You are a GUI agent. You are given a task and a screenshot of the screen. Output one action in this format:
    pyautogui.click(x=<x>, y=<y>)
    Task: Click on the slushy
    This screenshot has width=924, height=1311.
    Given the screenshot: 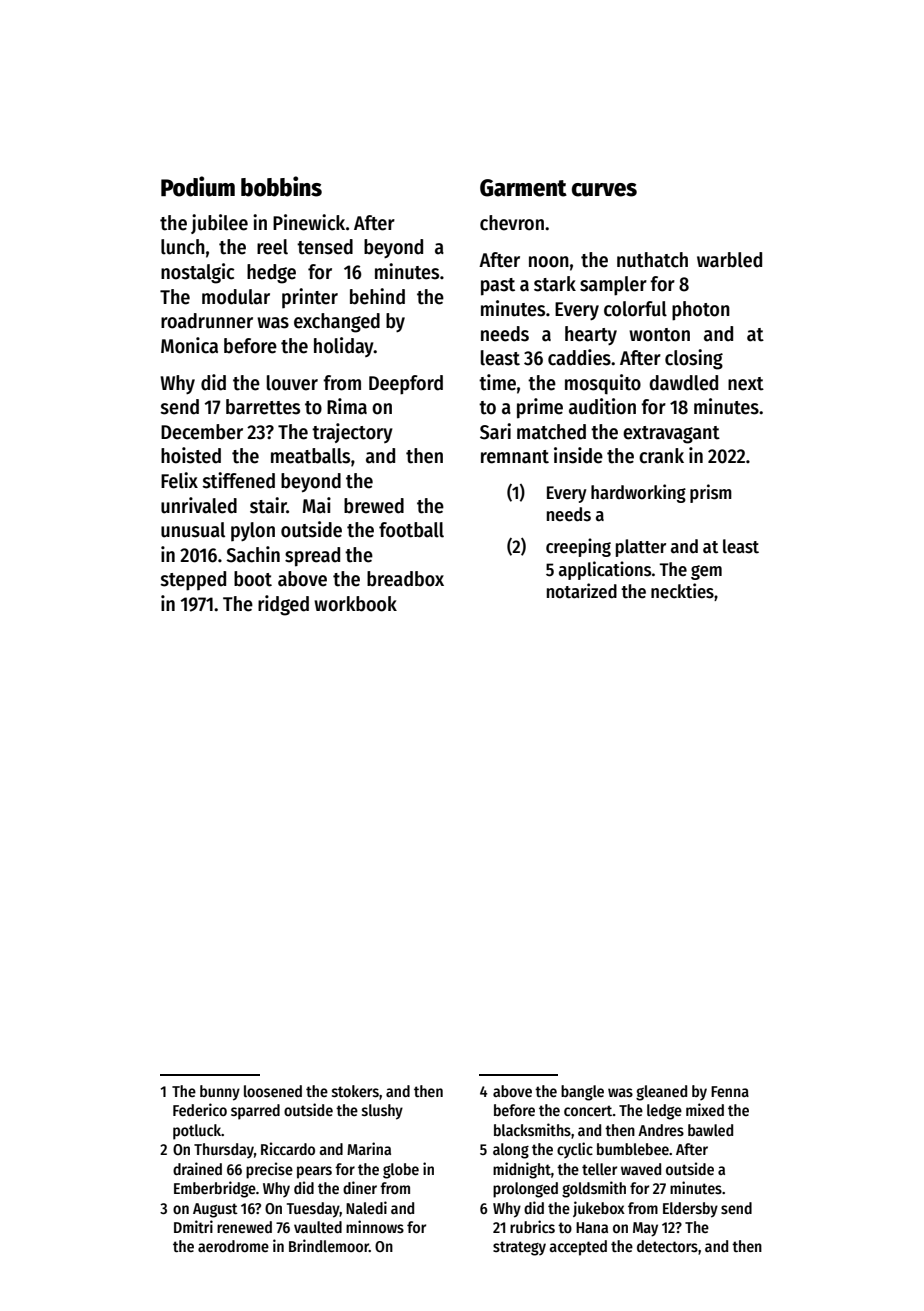 What is the action you would take?
    pyautogui.click(x=382, y=1112)
